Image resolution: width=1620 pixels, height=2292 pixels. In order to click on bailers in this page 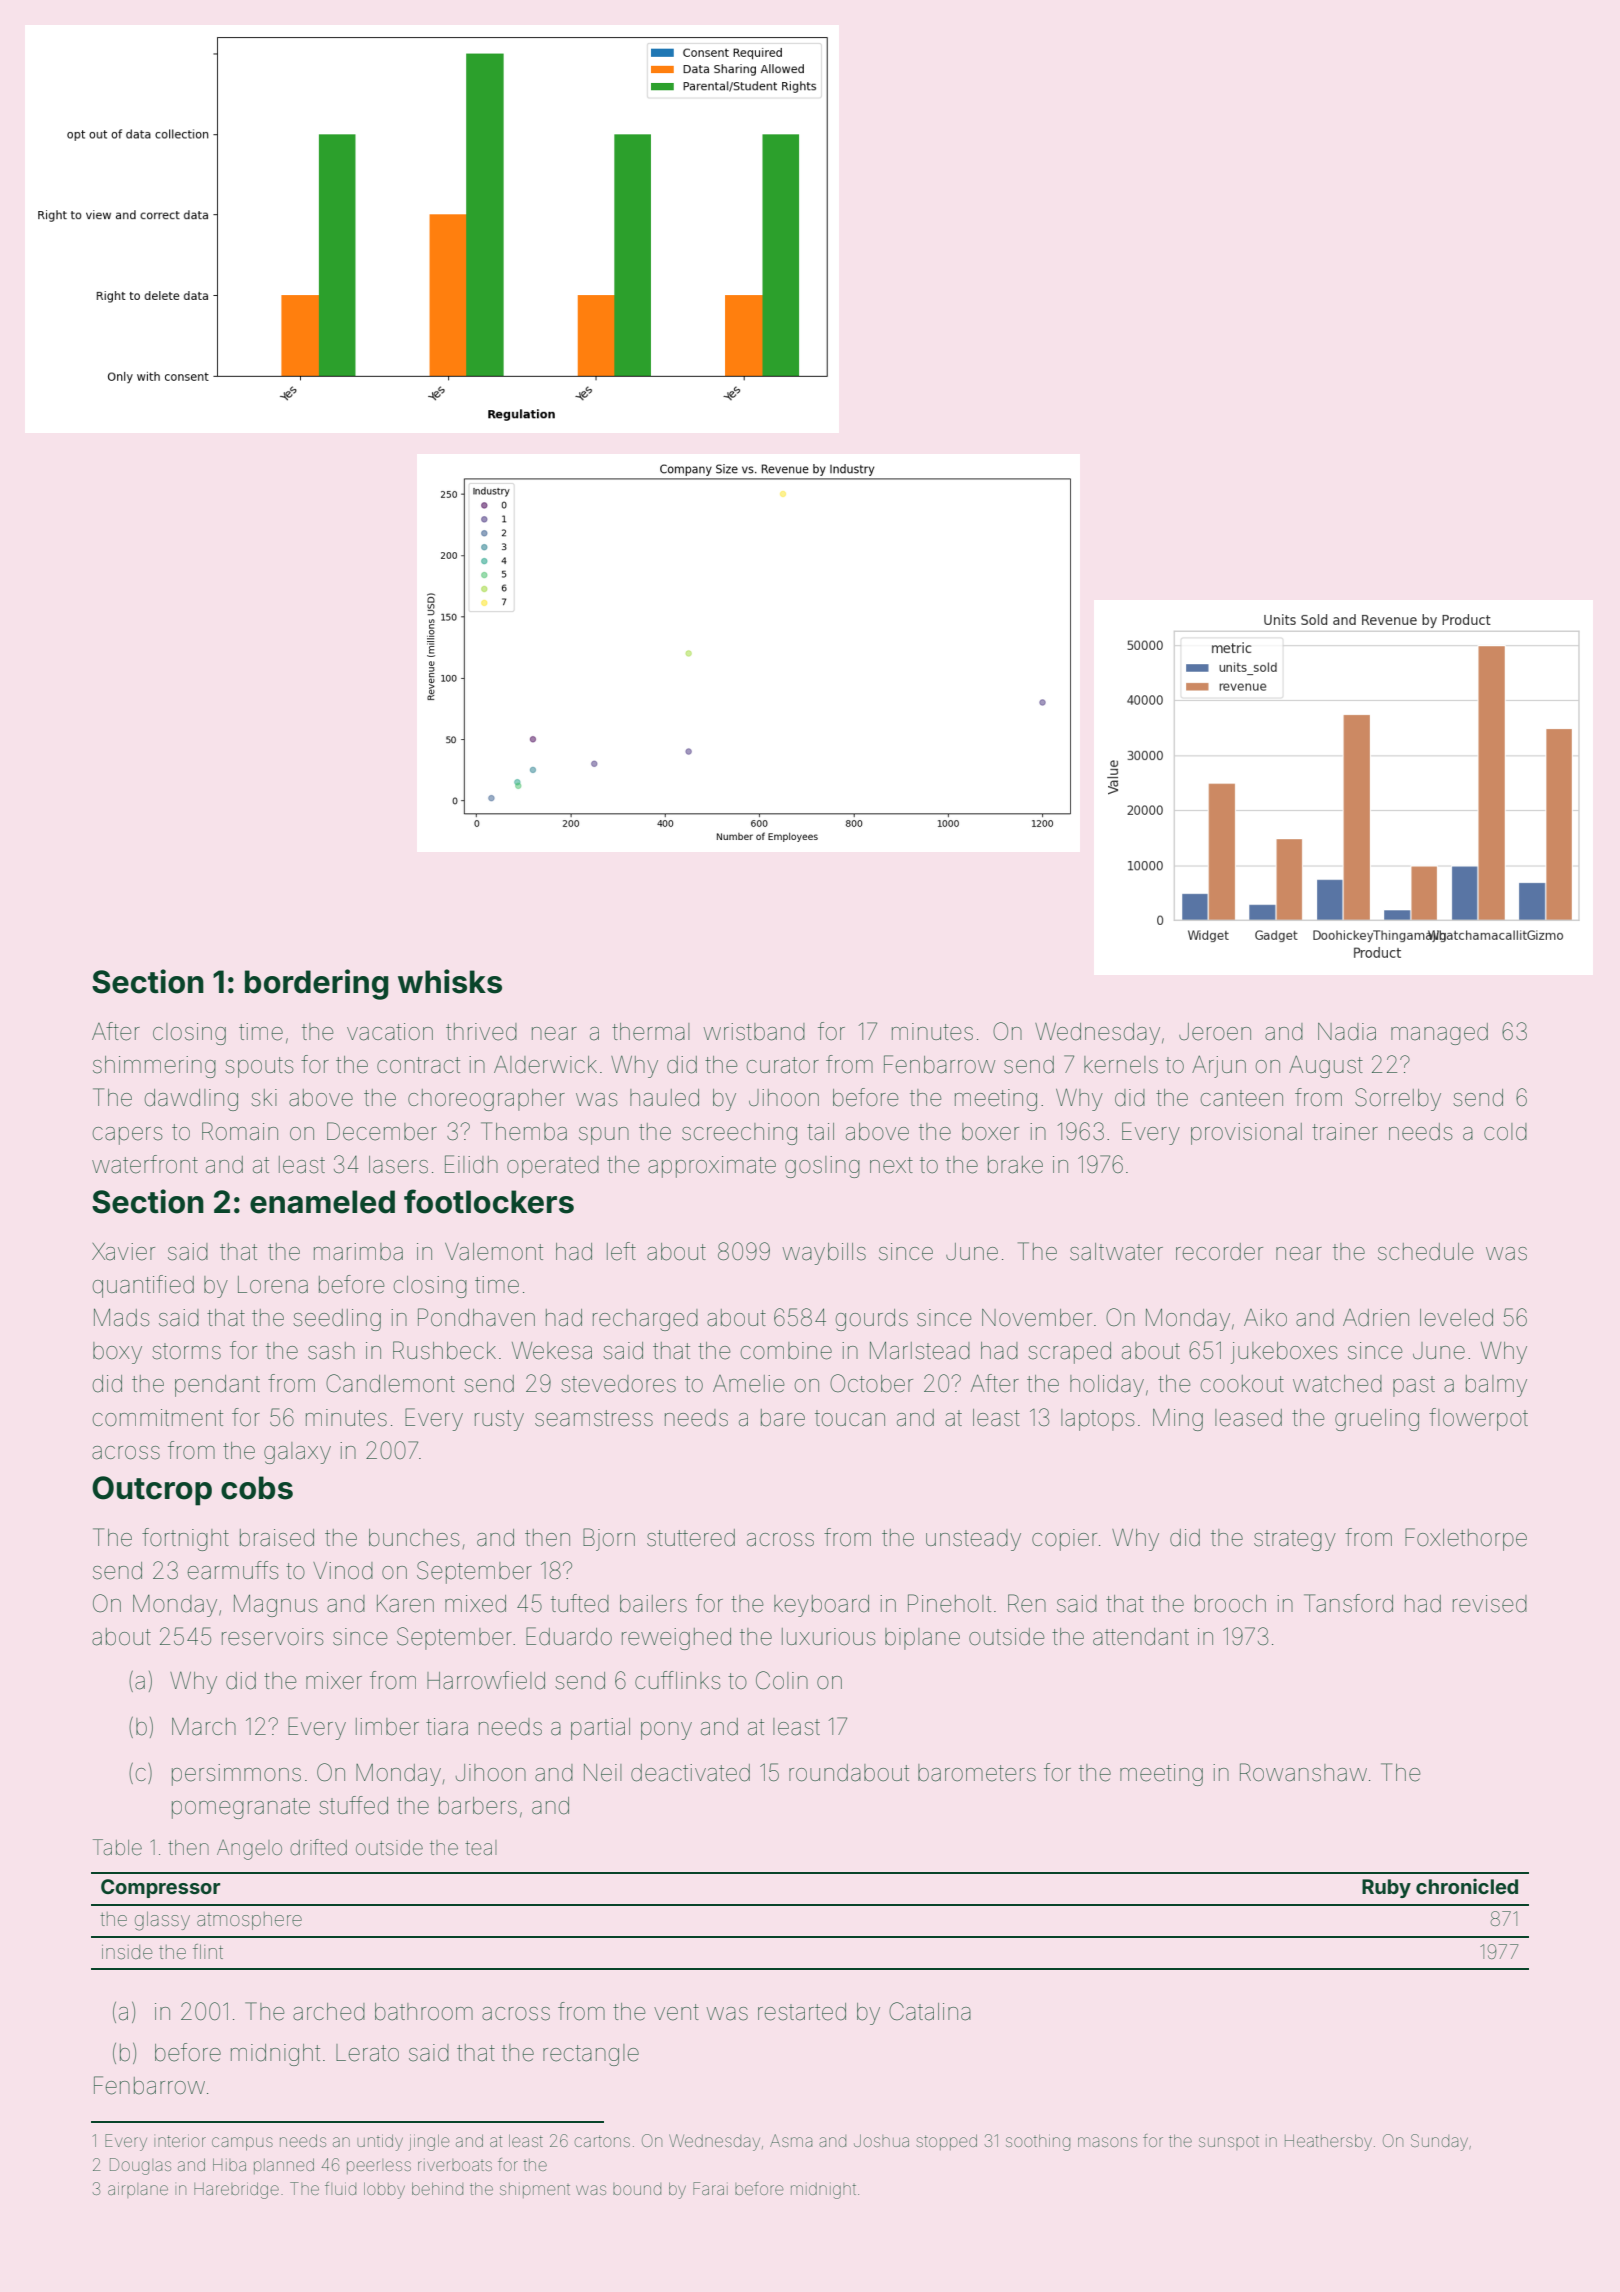, I will do `click(653, 1604)`.
